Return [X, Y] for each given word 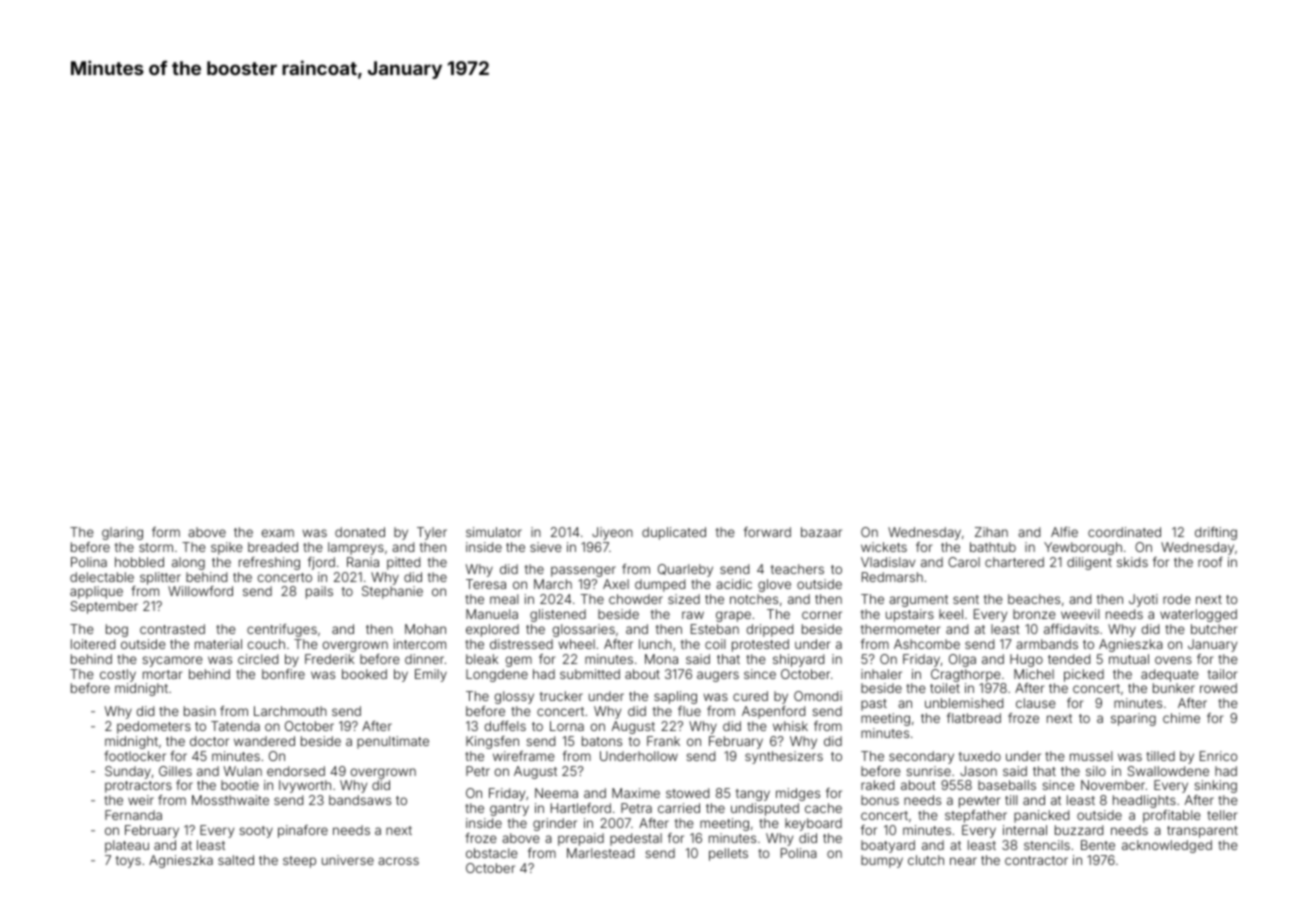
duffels [505, 726]
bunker [1174, 688]
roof [1210, 562]
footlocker [135, 756]
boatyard [888, 846]
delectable [102, 577]
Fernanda [133, 815]
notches [754, 599]
